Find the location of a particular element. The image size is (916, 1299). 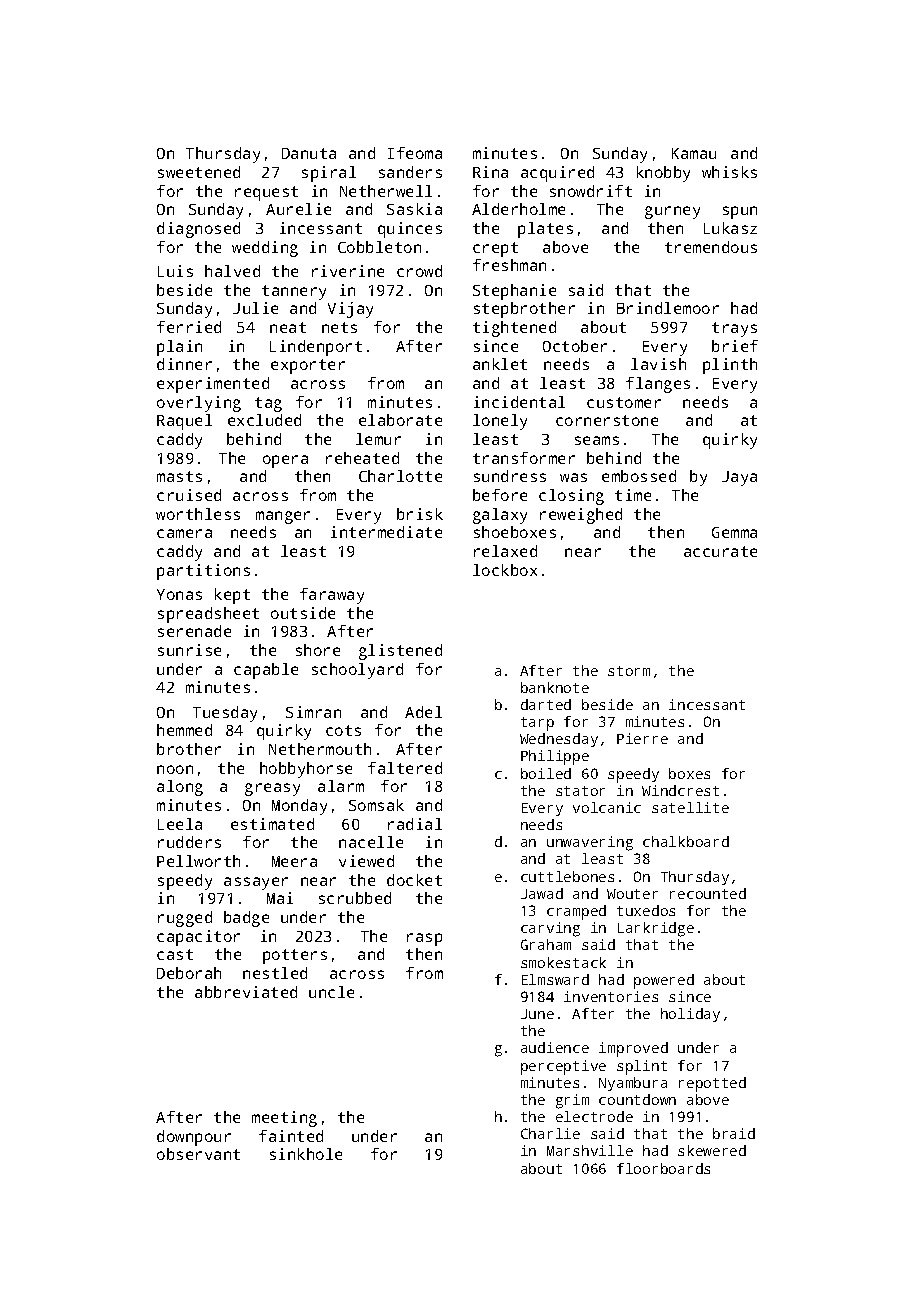

sinkhole is located at coordinates (306, 1154).
